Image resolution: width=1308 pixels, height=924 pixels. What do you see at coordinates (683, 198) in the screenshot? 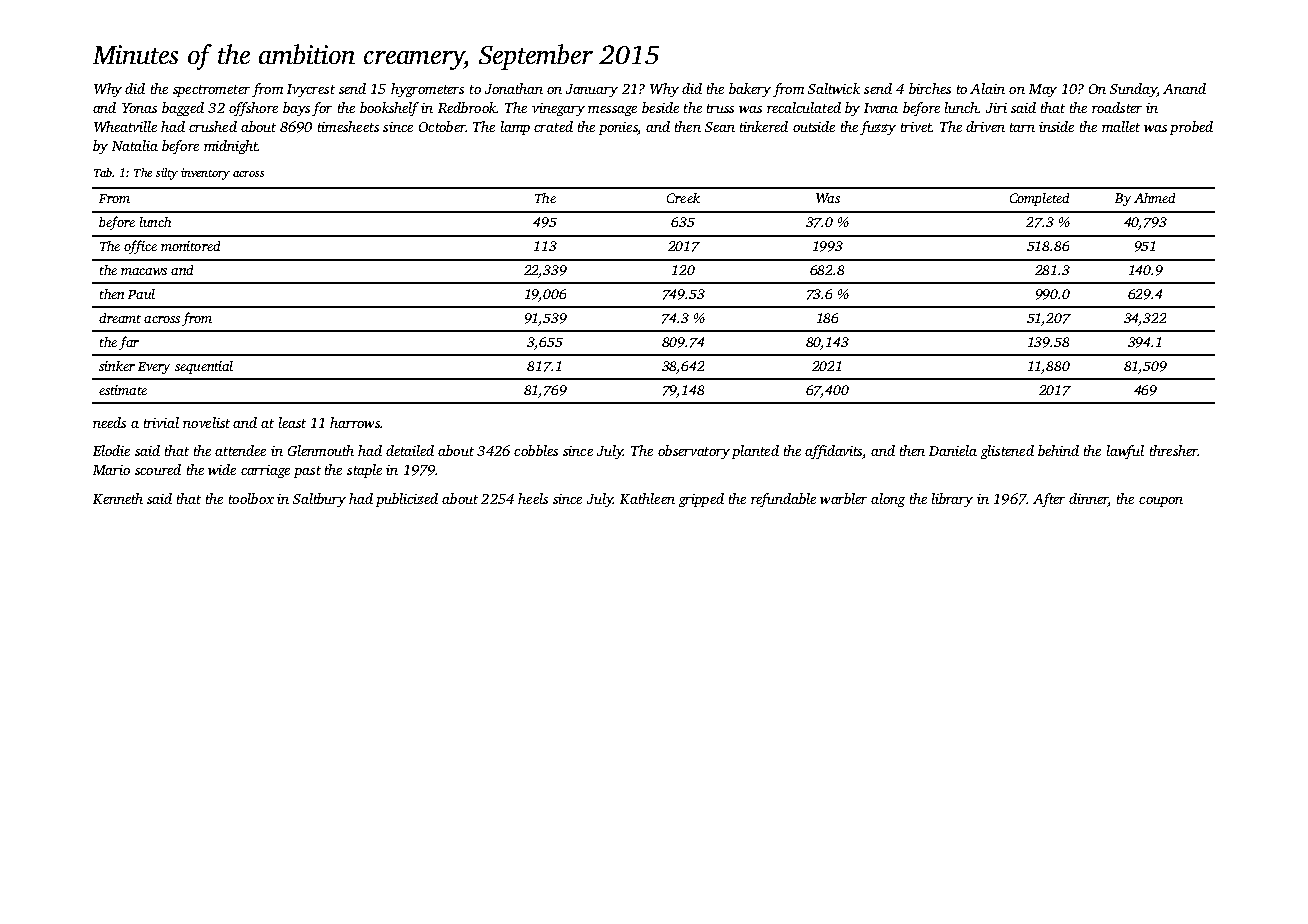
I see `Creek` at bounding box center [683, 198].
